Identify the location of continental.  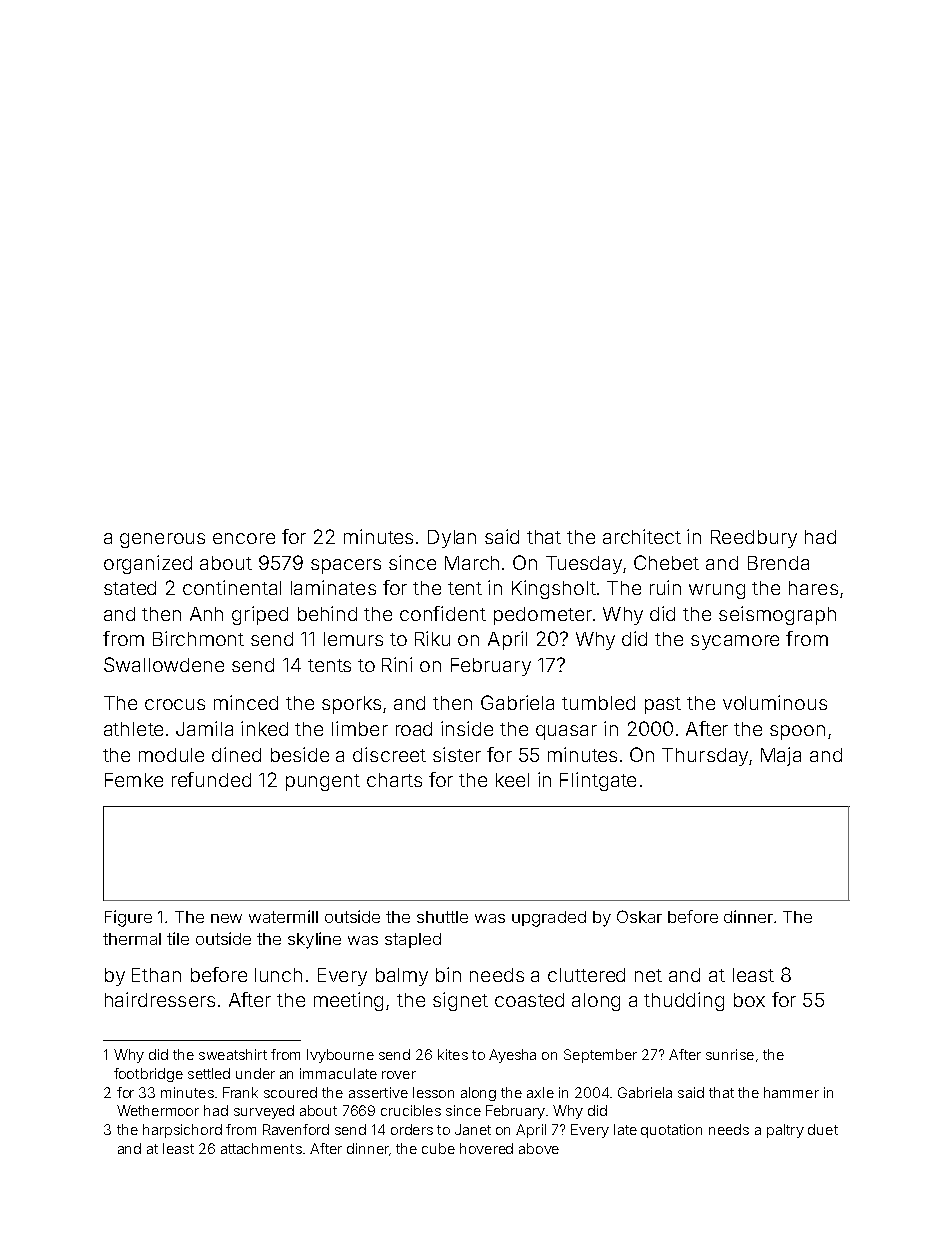
(232, 587).
